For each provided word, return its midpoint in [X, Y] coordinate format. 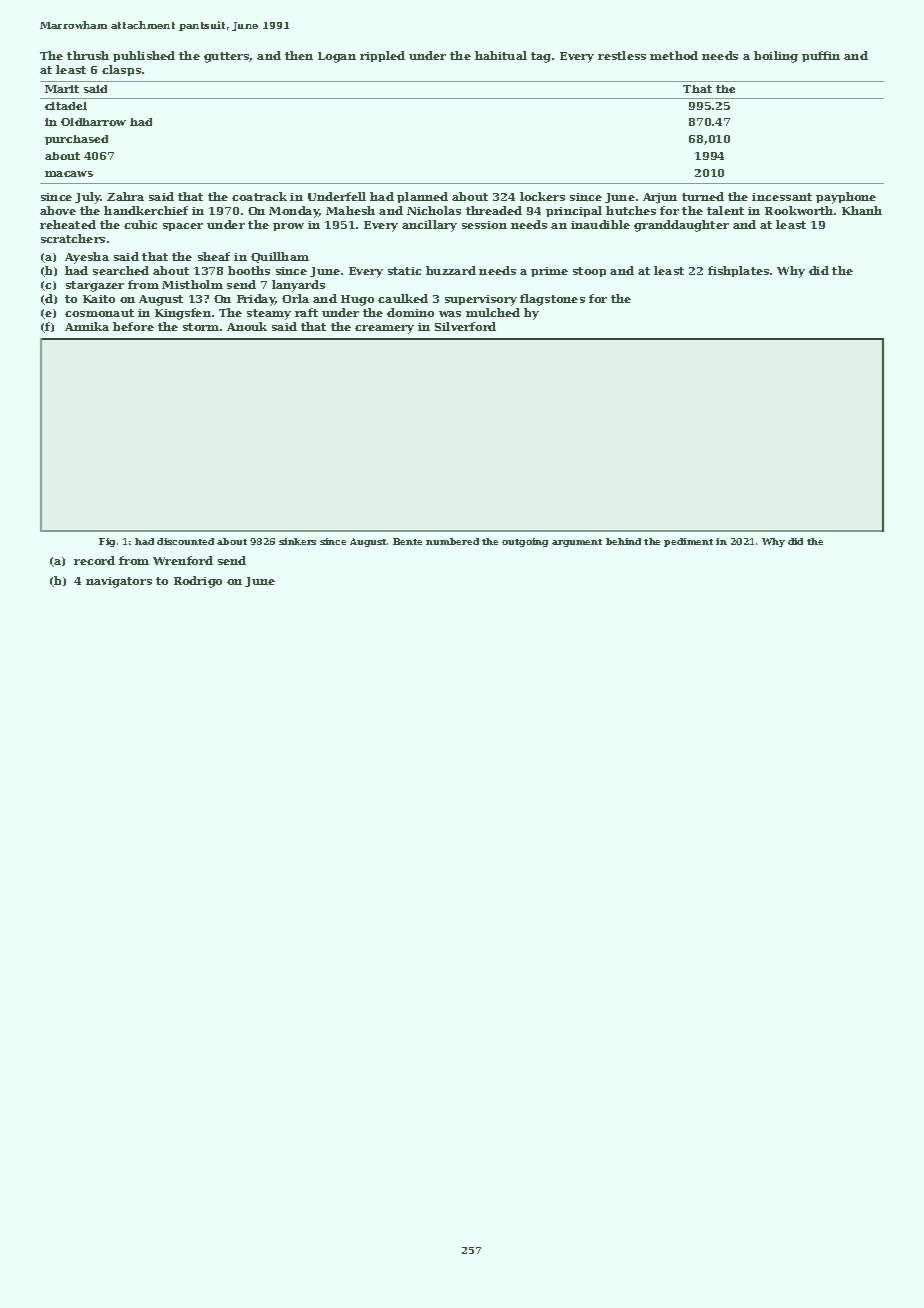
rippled [382, 56]
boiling [776, 57]
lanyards [298, 286]
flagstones [552, 300]
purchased [76, 140]
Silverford [465, 326]
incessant [782, 197]
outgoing [525, 542]
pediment [688, 542]
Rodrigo [198, 582]
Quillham [280, 257]
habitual [501, 55]
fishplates [738, 271]
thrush [88, 55]
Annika [87, 326]
